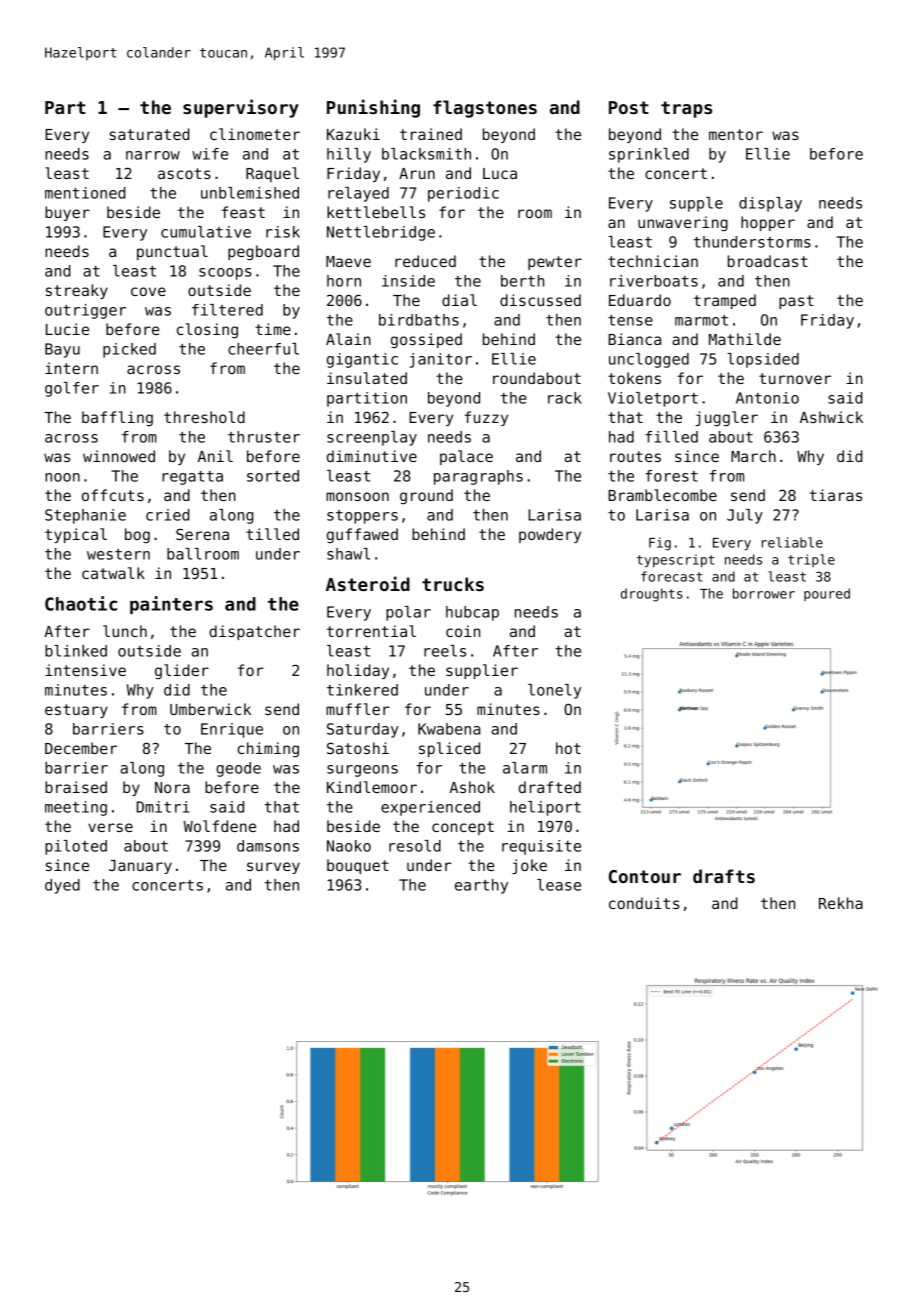  I want to click on polar, so click(408, 613).
